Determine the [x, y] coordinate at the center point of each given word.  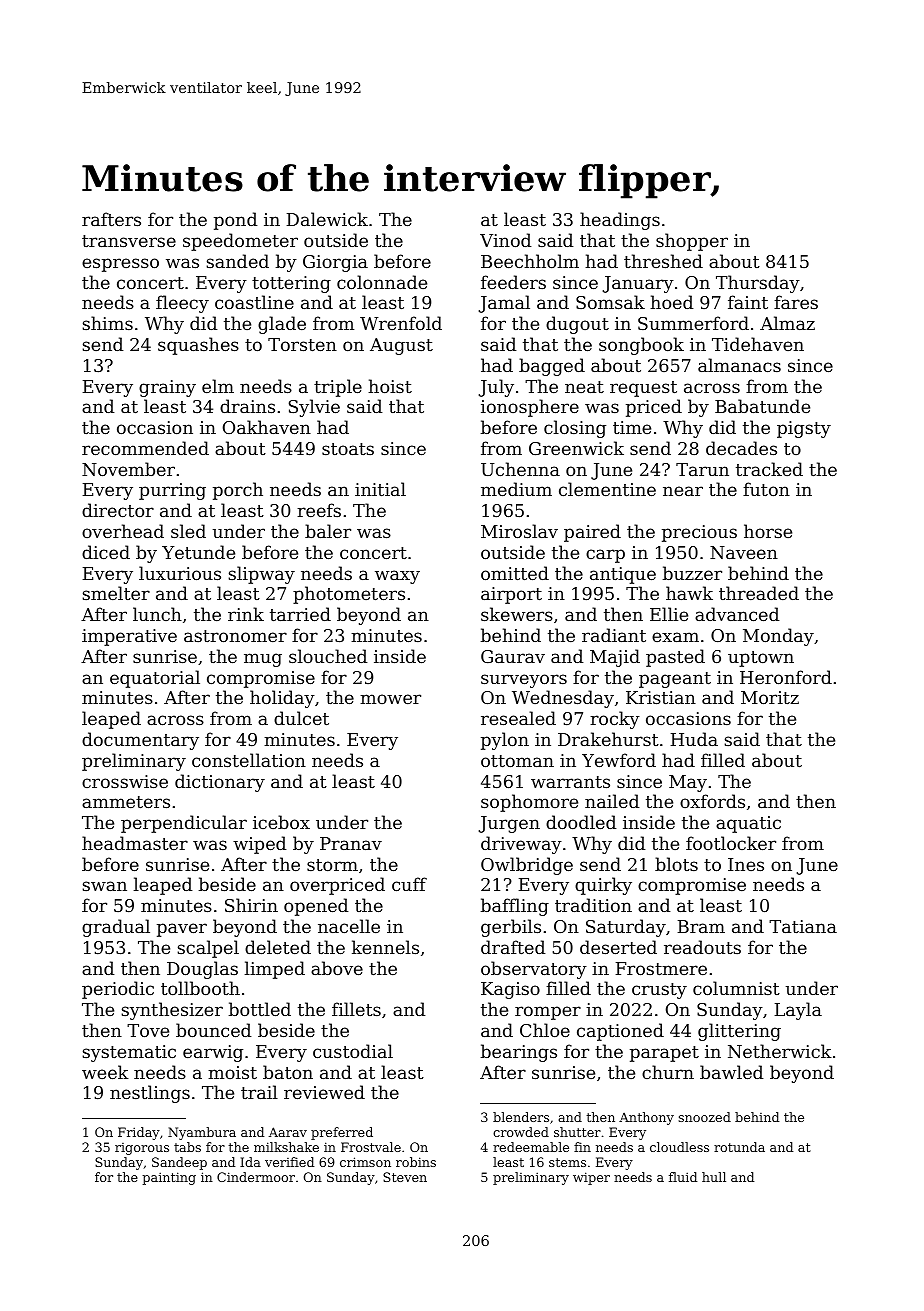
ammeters [126, 802]
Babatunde [762, 406]
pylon [505, 741]
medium [516, 489]
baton [288, 1072]
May [688, 783]
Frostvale [371, 1147]
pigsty [804, 429]
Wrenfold [401, 323]
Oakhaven [267, 427]
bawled [731, 1072]
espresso [120, 265]
